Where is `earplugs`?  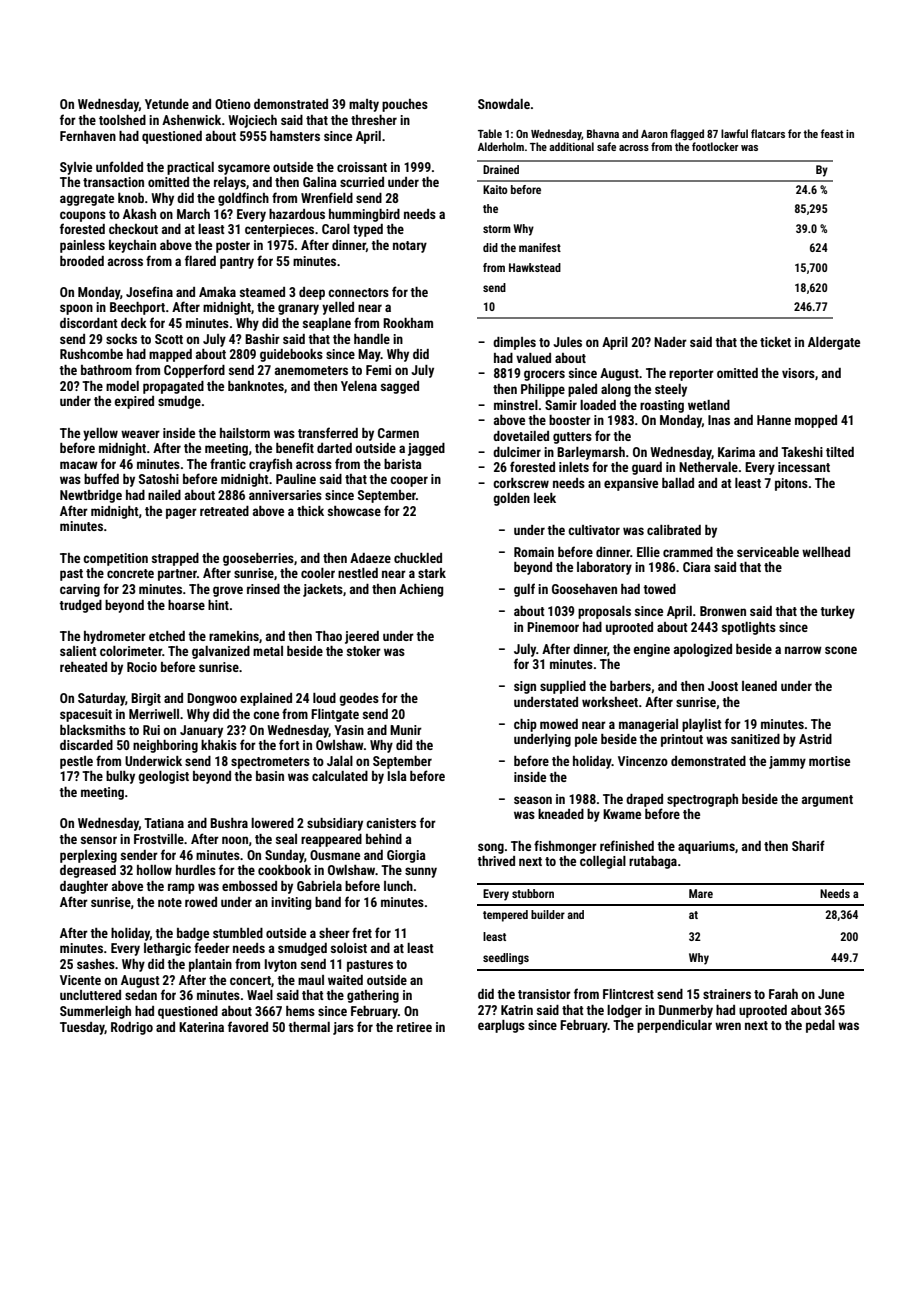
earplugs is located at coordinates (501, 1026).
